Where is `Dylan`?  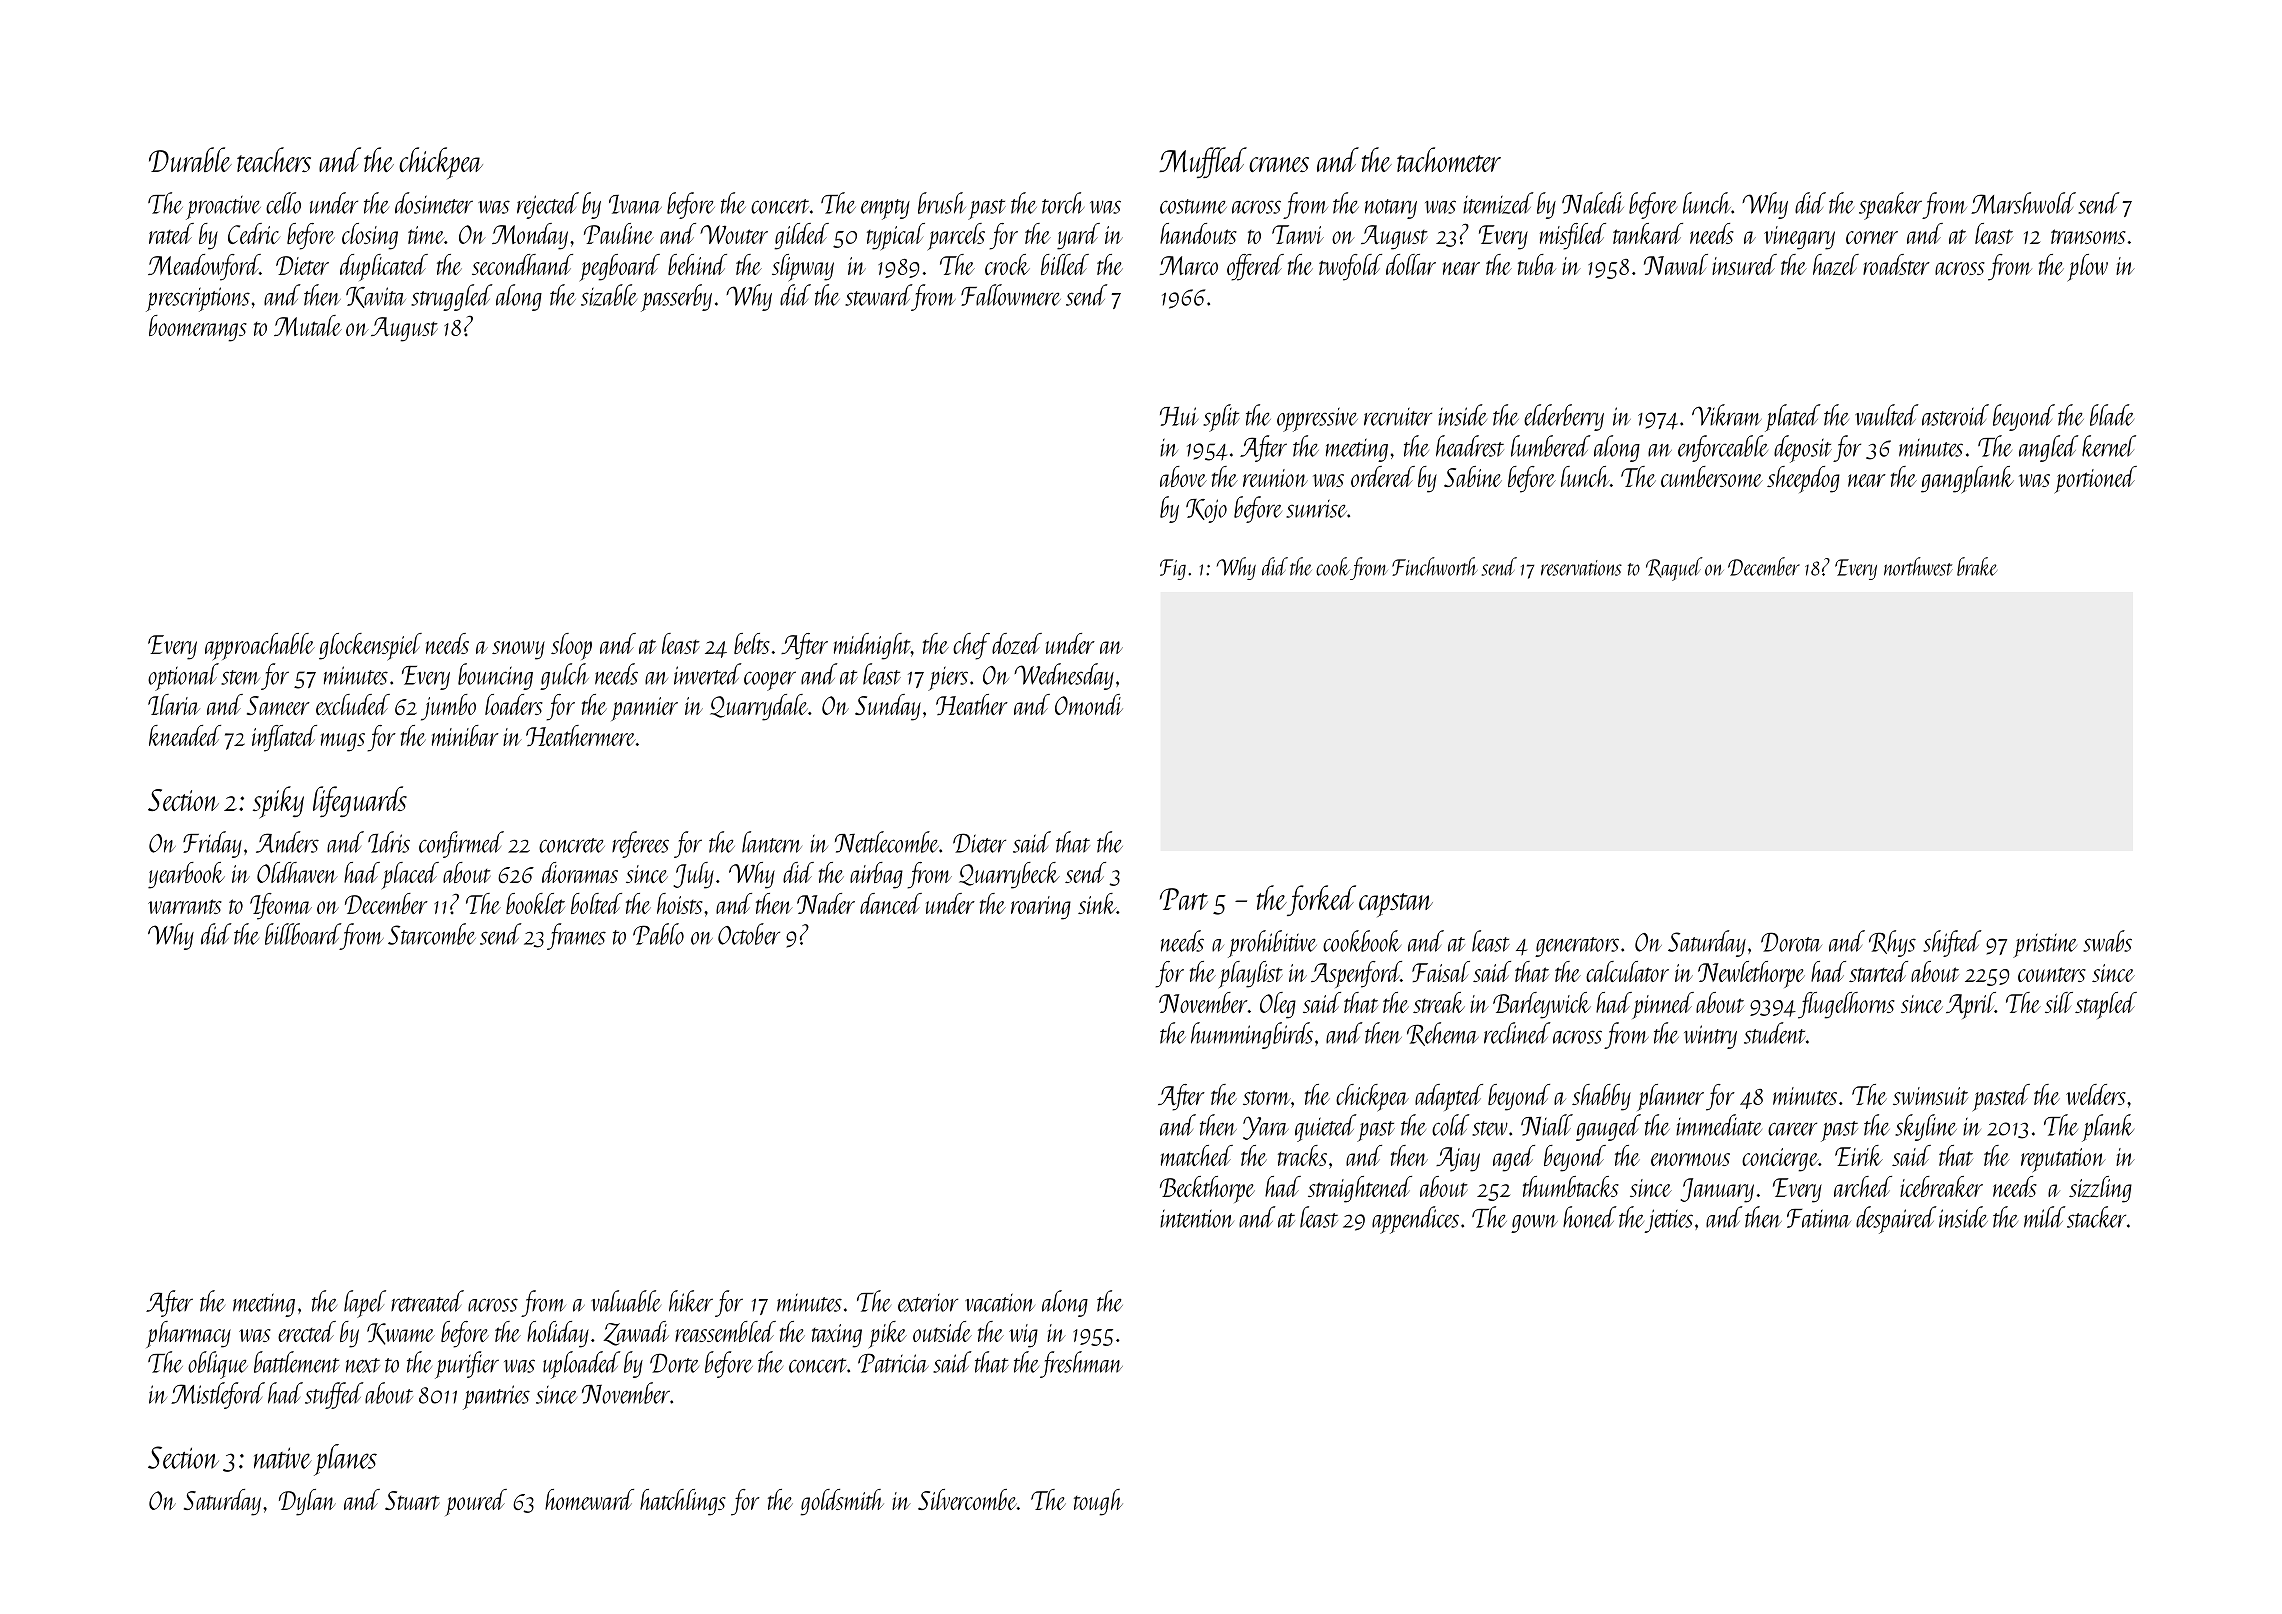 Dylan is located at coordinates (307, 1502).
